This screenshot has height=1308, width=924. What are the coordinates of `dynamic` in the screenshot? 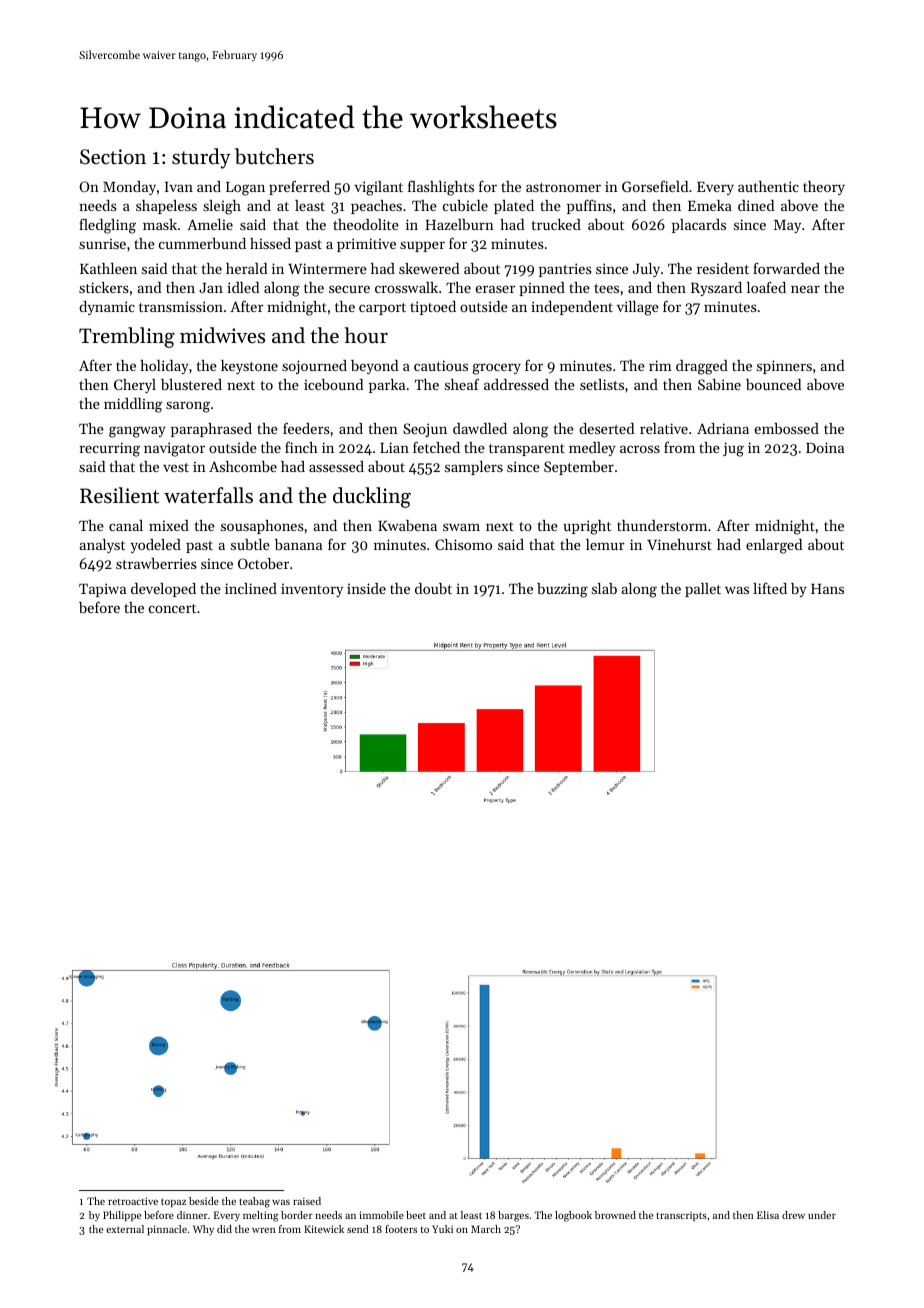 It's located at (107, 308).
